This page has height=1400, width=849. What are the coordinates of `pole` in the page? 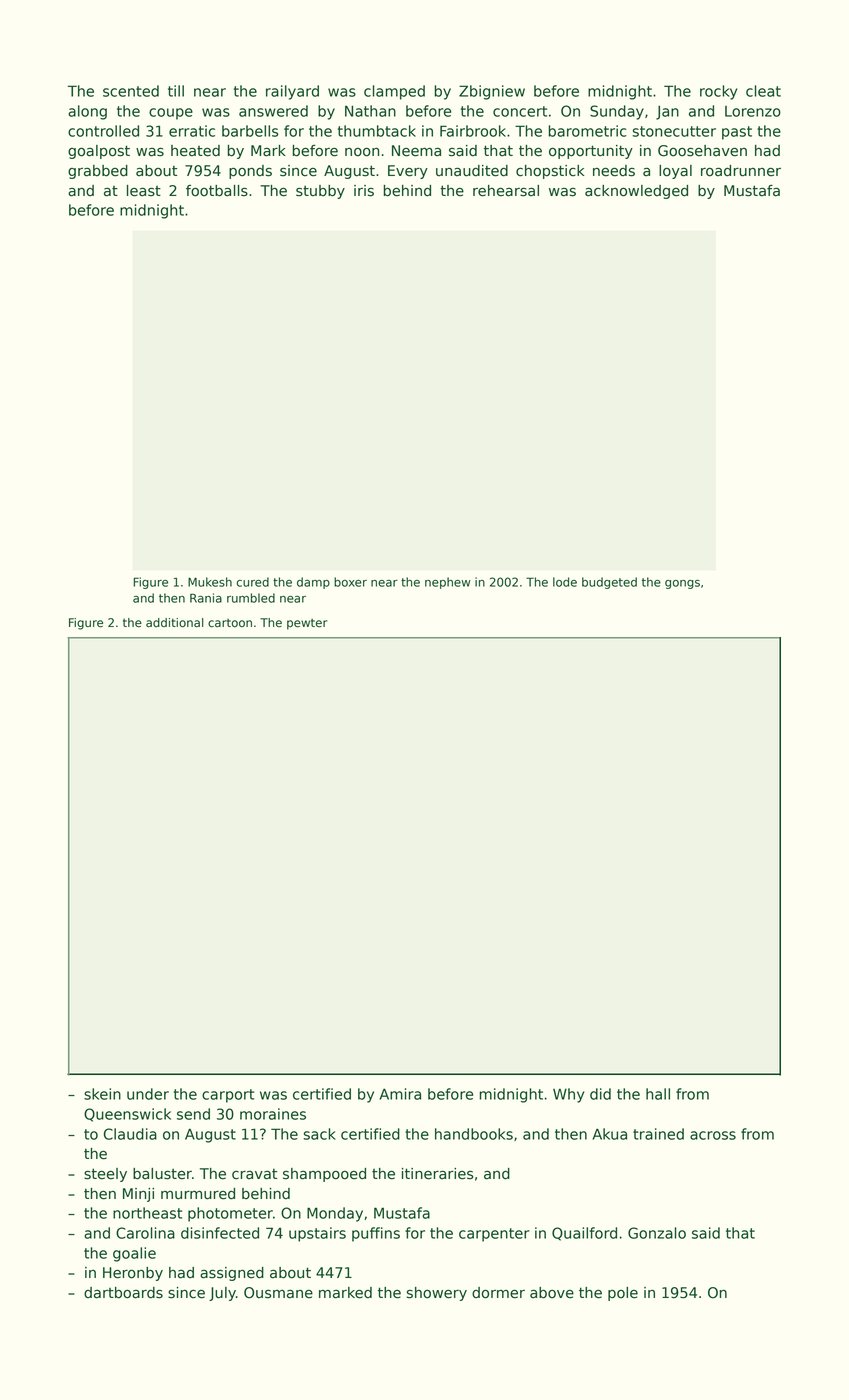 It's located at (623, 1294).
